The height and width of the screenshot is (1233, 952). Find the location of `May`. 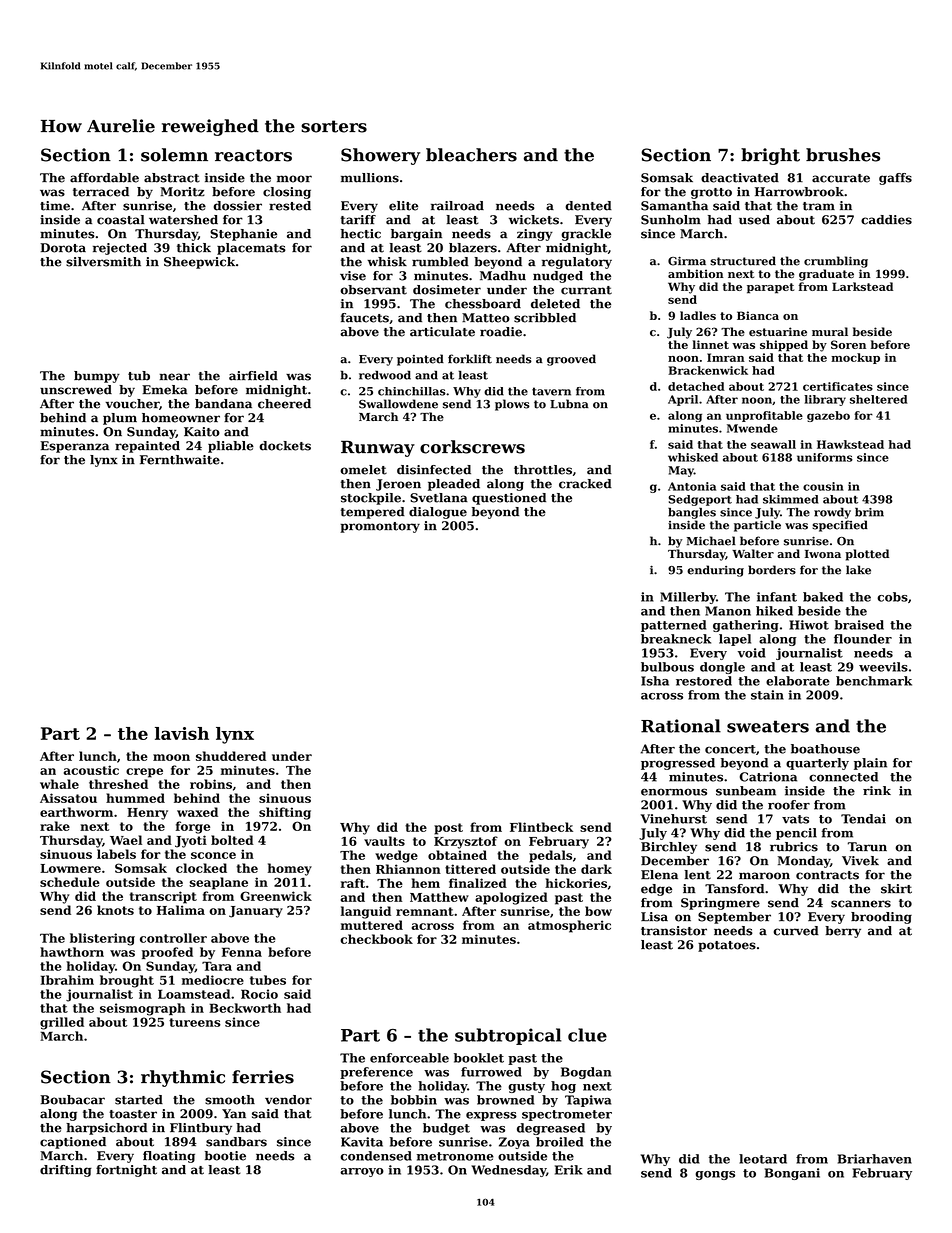

May is located at coordinates (681, 471).
